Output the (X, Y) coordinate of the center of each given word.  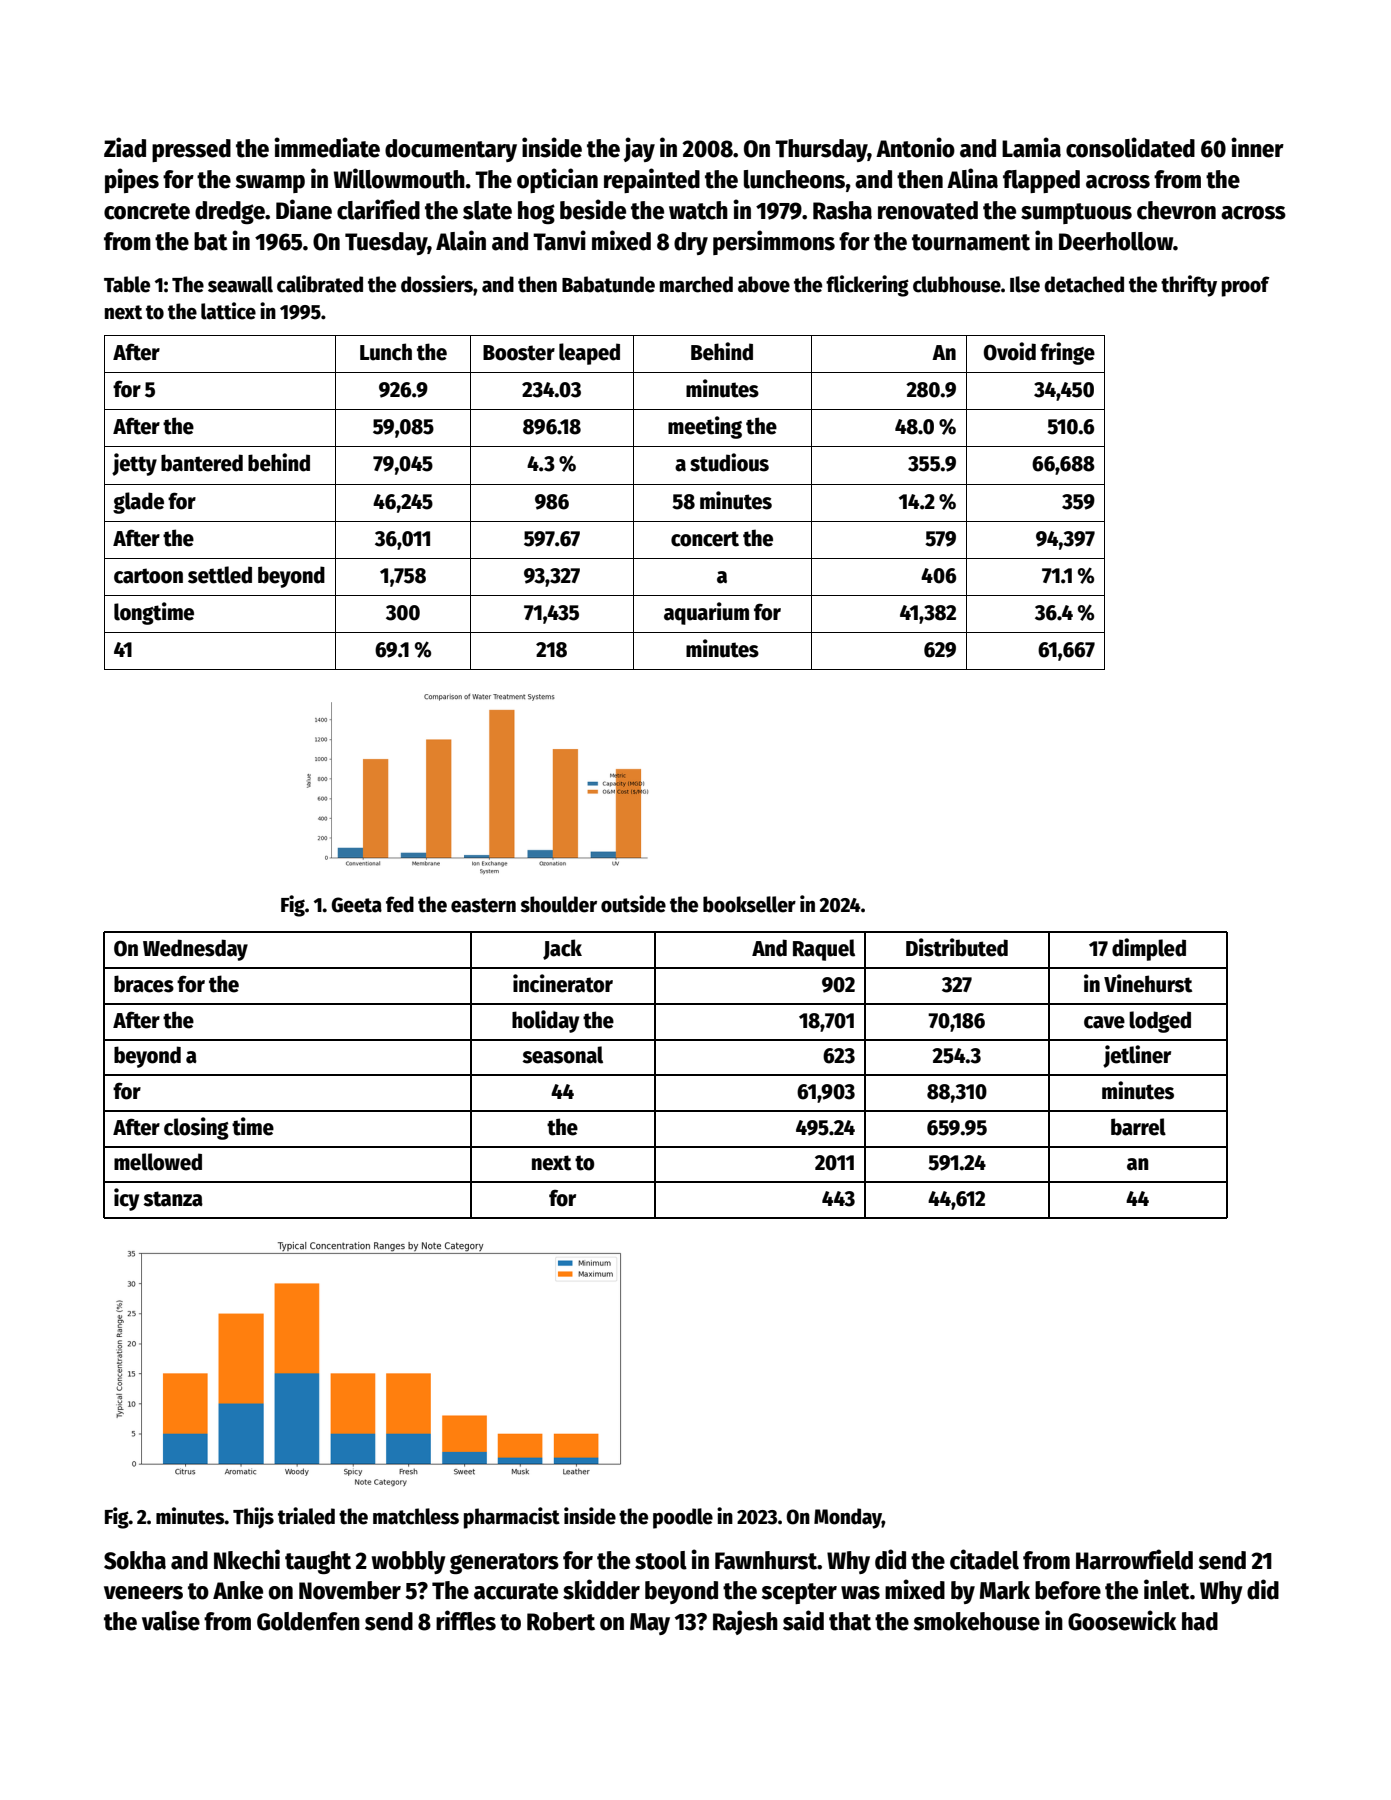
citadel (984, 1559)
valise (171, 1620)
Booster (519, 353)
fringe (1067, 353)
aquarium (706, 613)
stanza (173, 1199)
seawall (240, 284)
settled (220, 575)
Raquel (824, 950)
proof (1246, 286)
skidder (601, 1589)
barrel (1138, 1127)
